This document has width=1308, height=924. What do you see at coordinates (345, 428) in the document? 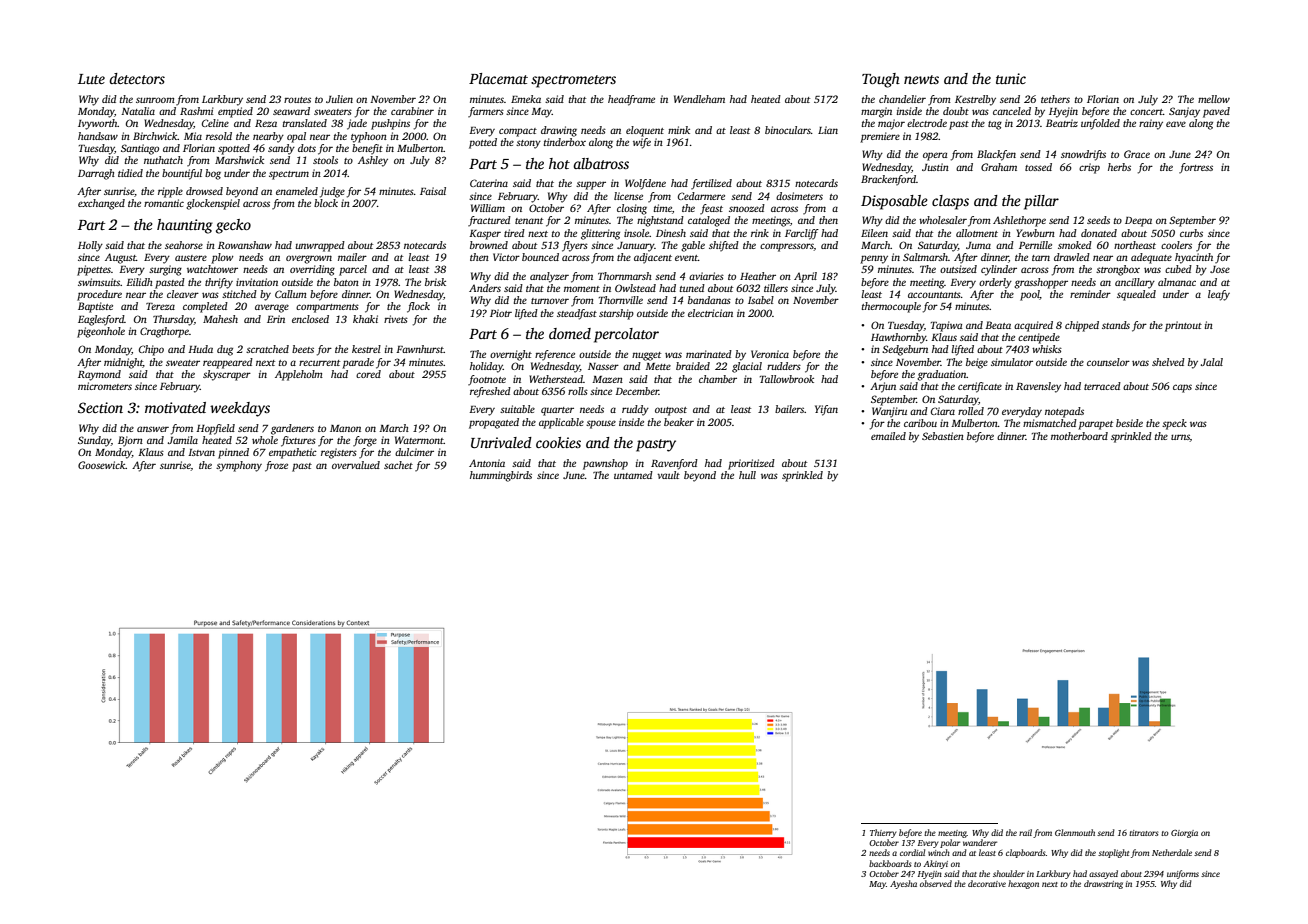
I see `Manon` at bounding box center [345, 428].
